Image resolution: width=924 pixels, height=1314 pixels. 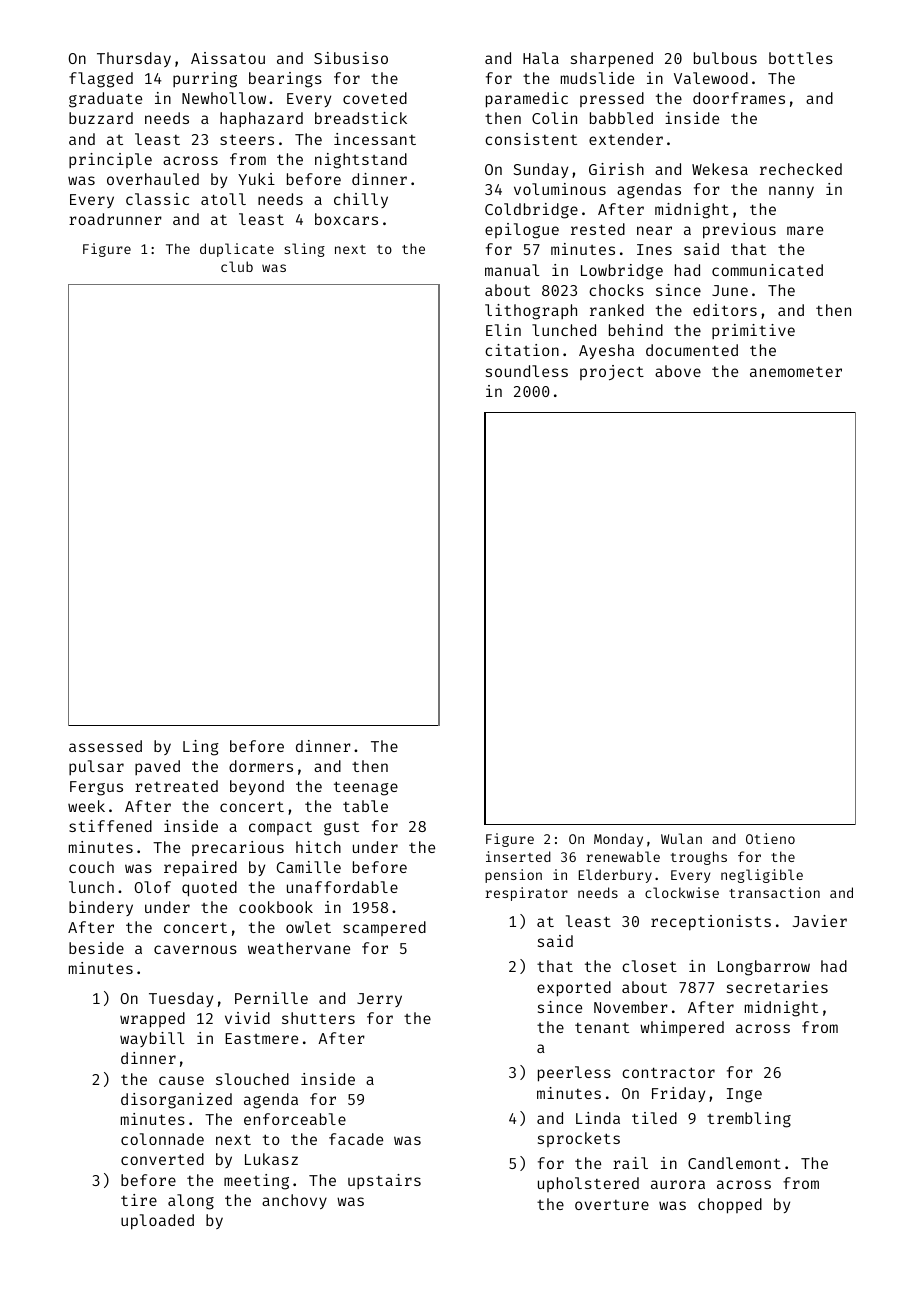 I want to click on assessed, so click(x=105, y=746).
